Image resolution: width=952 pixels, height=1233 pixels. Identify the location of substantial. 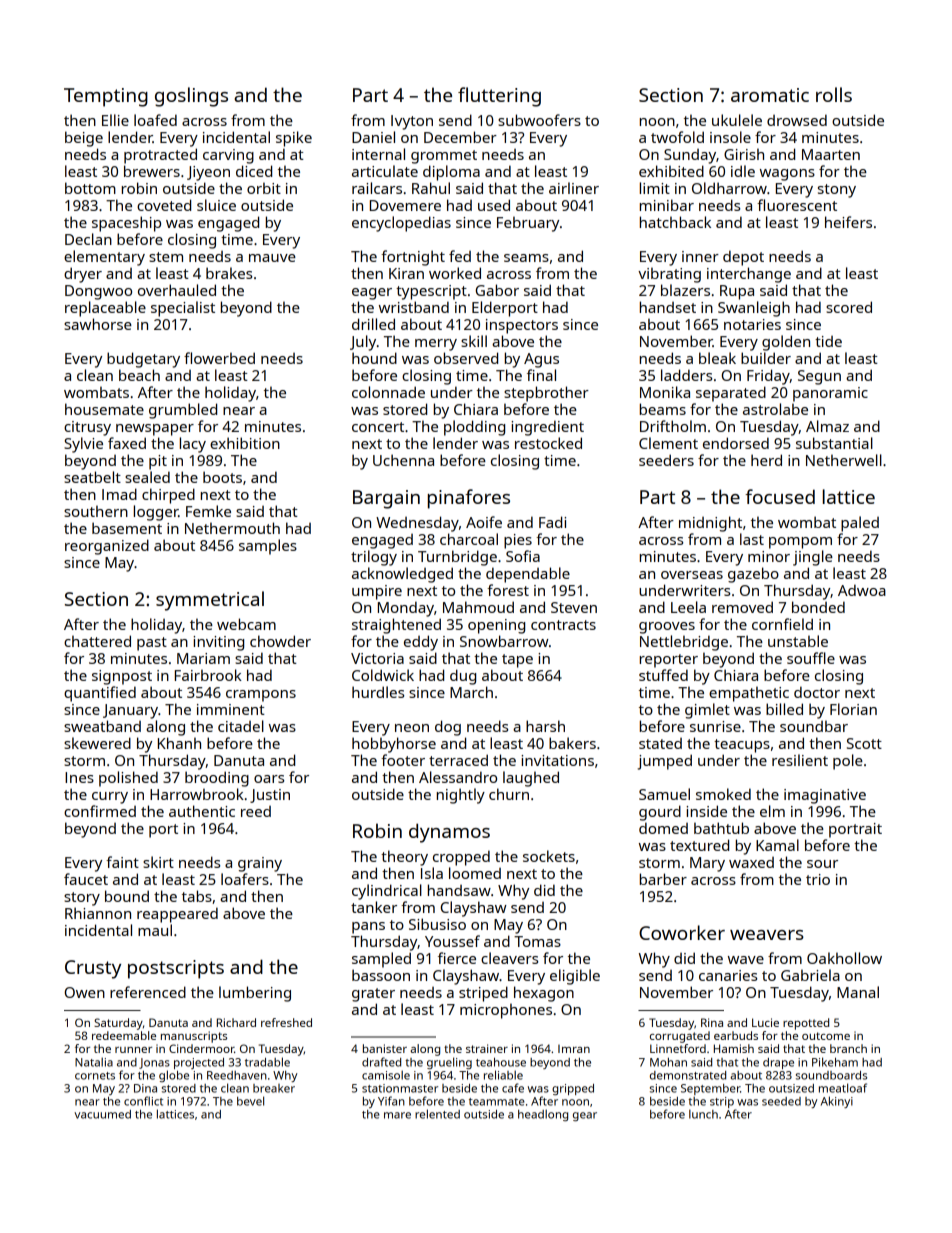
(834, 443).
